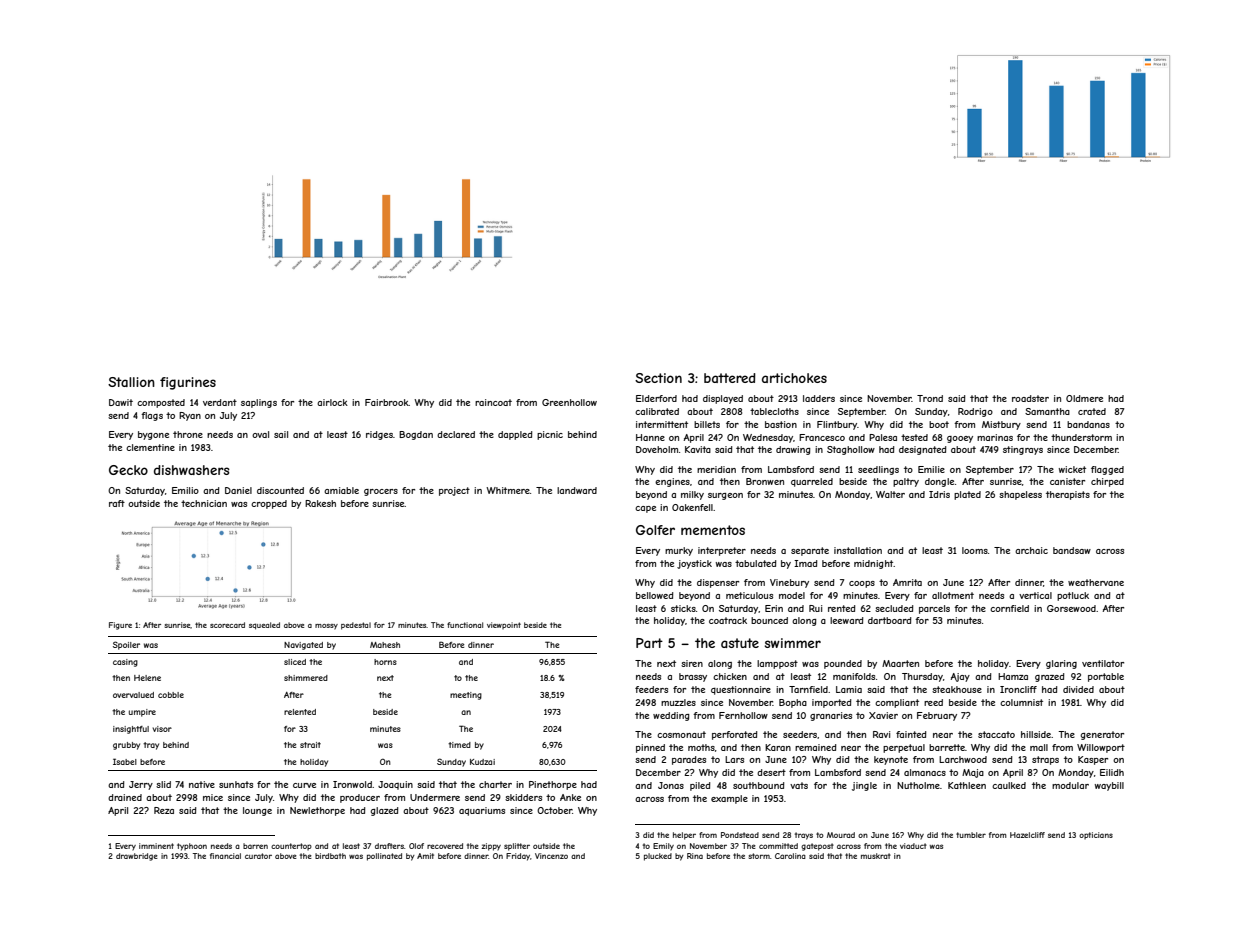 The width and height of the screenshot is (1233, 952). Describe the element at coordinates (684, 836) in the screenshot. I see `helper` at that location.
